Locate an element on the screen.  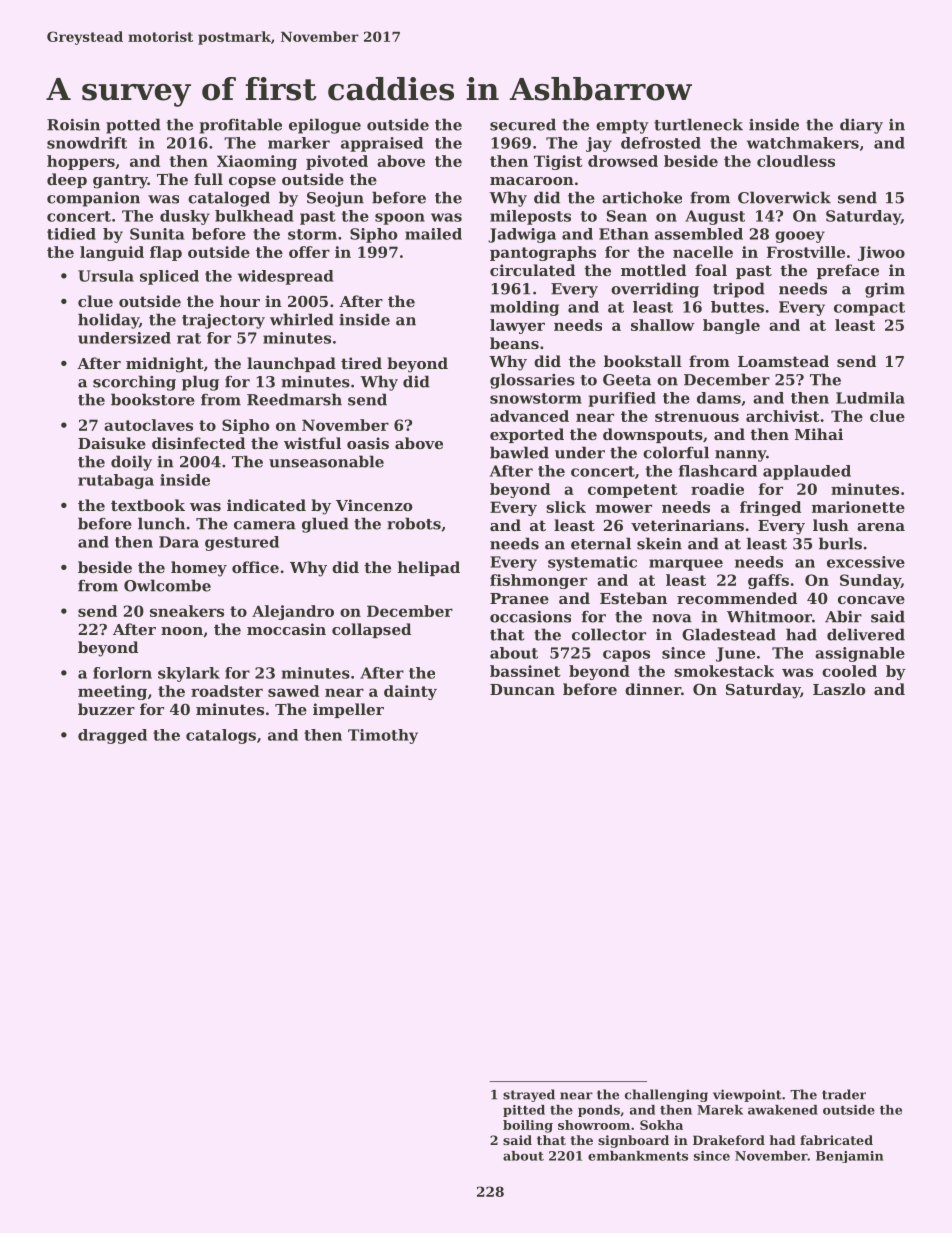
epilogue is located at coordinates (325, 126).
